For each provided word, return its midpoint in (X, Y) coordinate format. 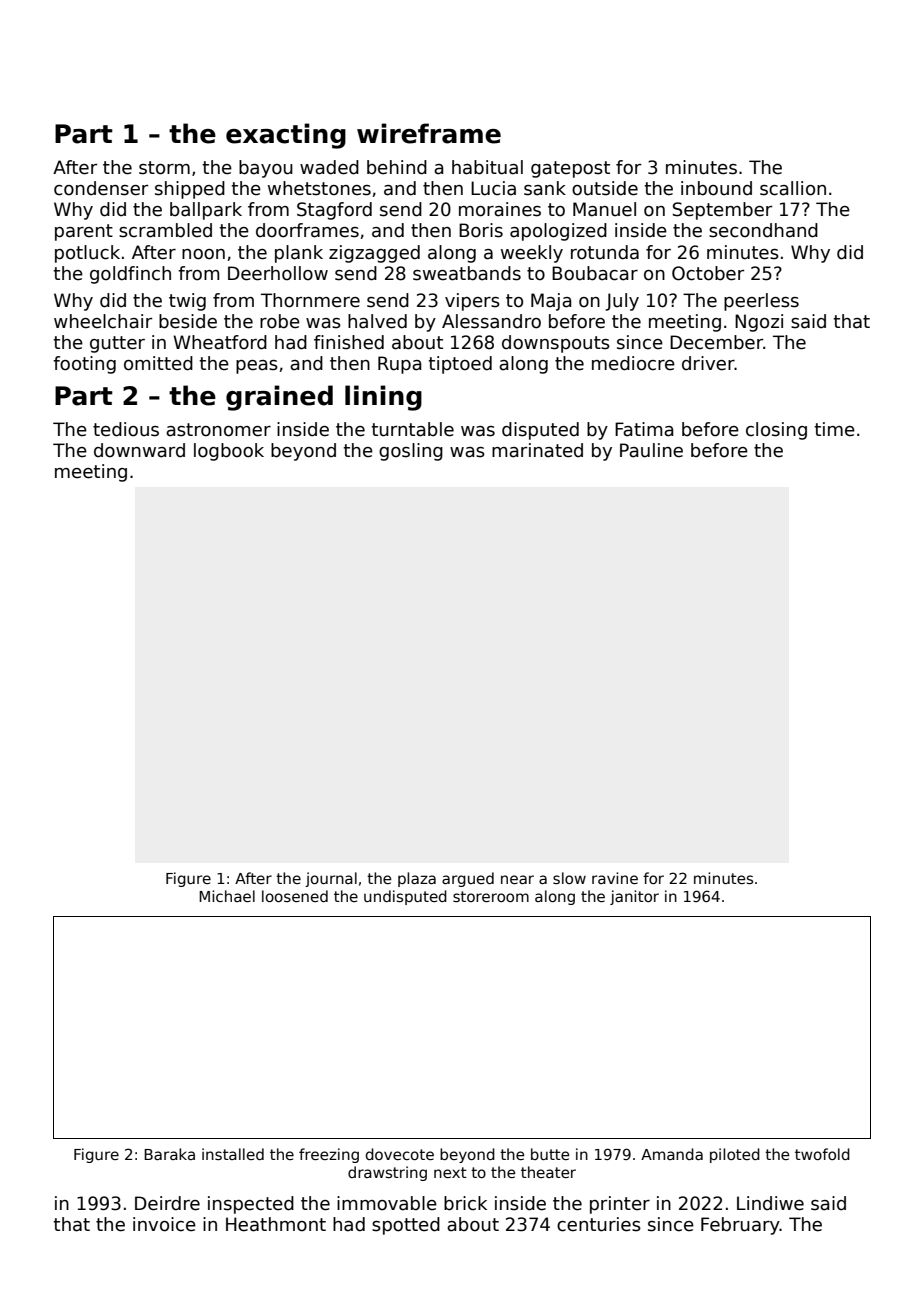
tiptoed (460, 365)
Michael (227, 896)
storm (164, 168)
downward (139, 450)
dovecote (400, 1154)
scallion (793, 188)
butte (550, 1154)
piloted (735, 1155)
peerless (761, 302)
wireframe (429, 133)
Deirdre (167, 1203)
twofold (822, 1154)
